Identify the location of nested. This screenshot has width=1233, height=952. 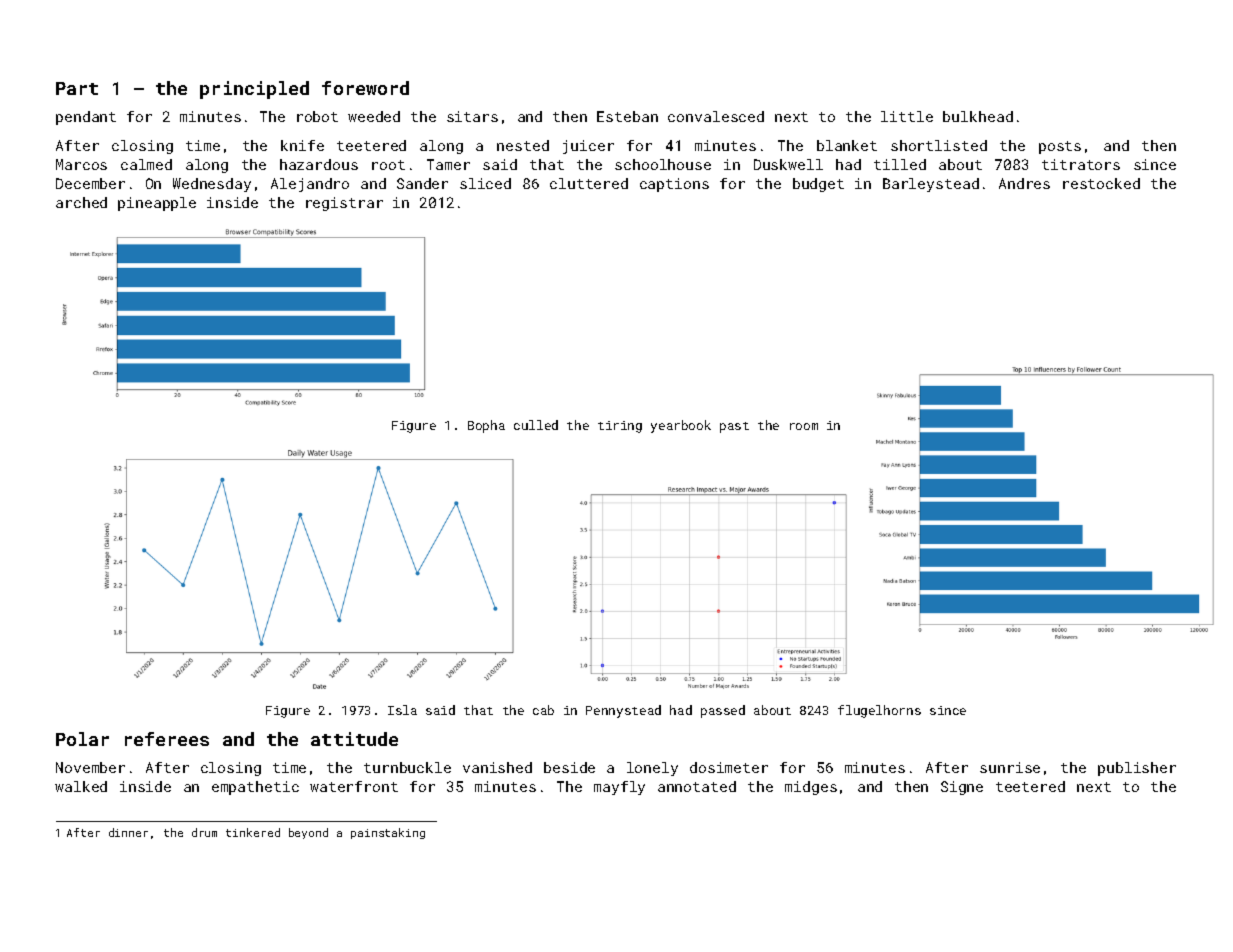
(523, 145).
